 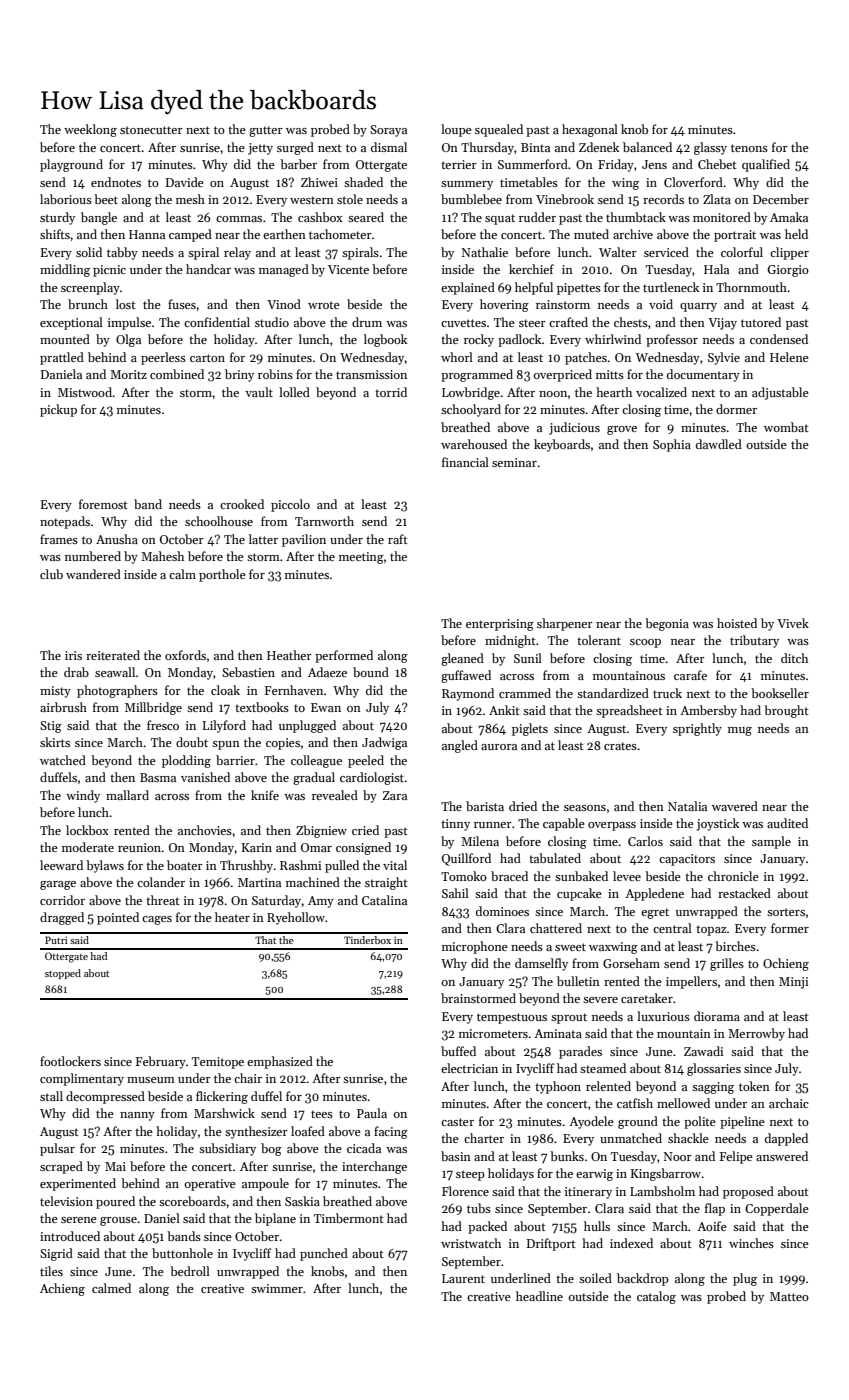 What do you see at coordinates (722, 324) in the screenshot?
I see `Vijay` at bounding box center [722, 324].
